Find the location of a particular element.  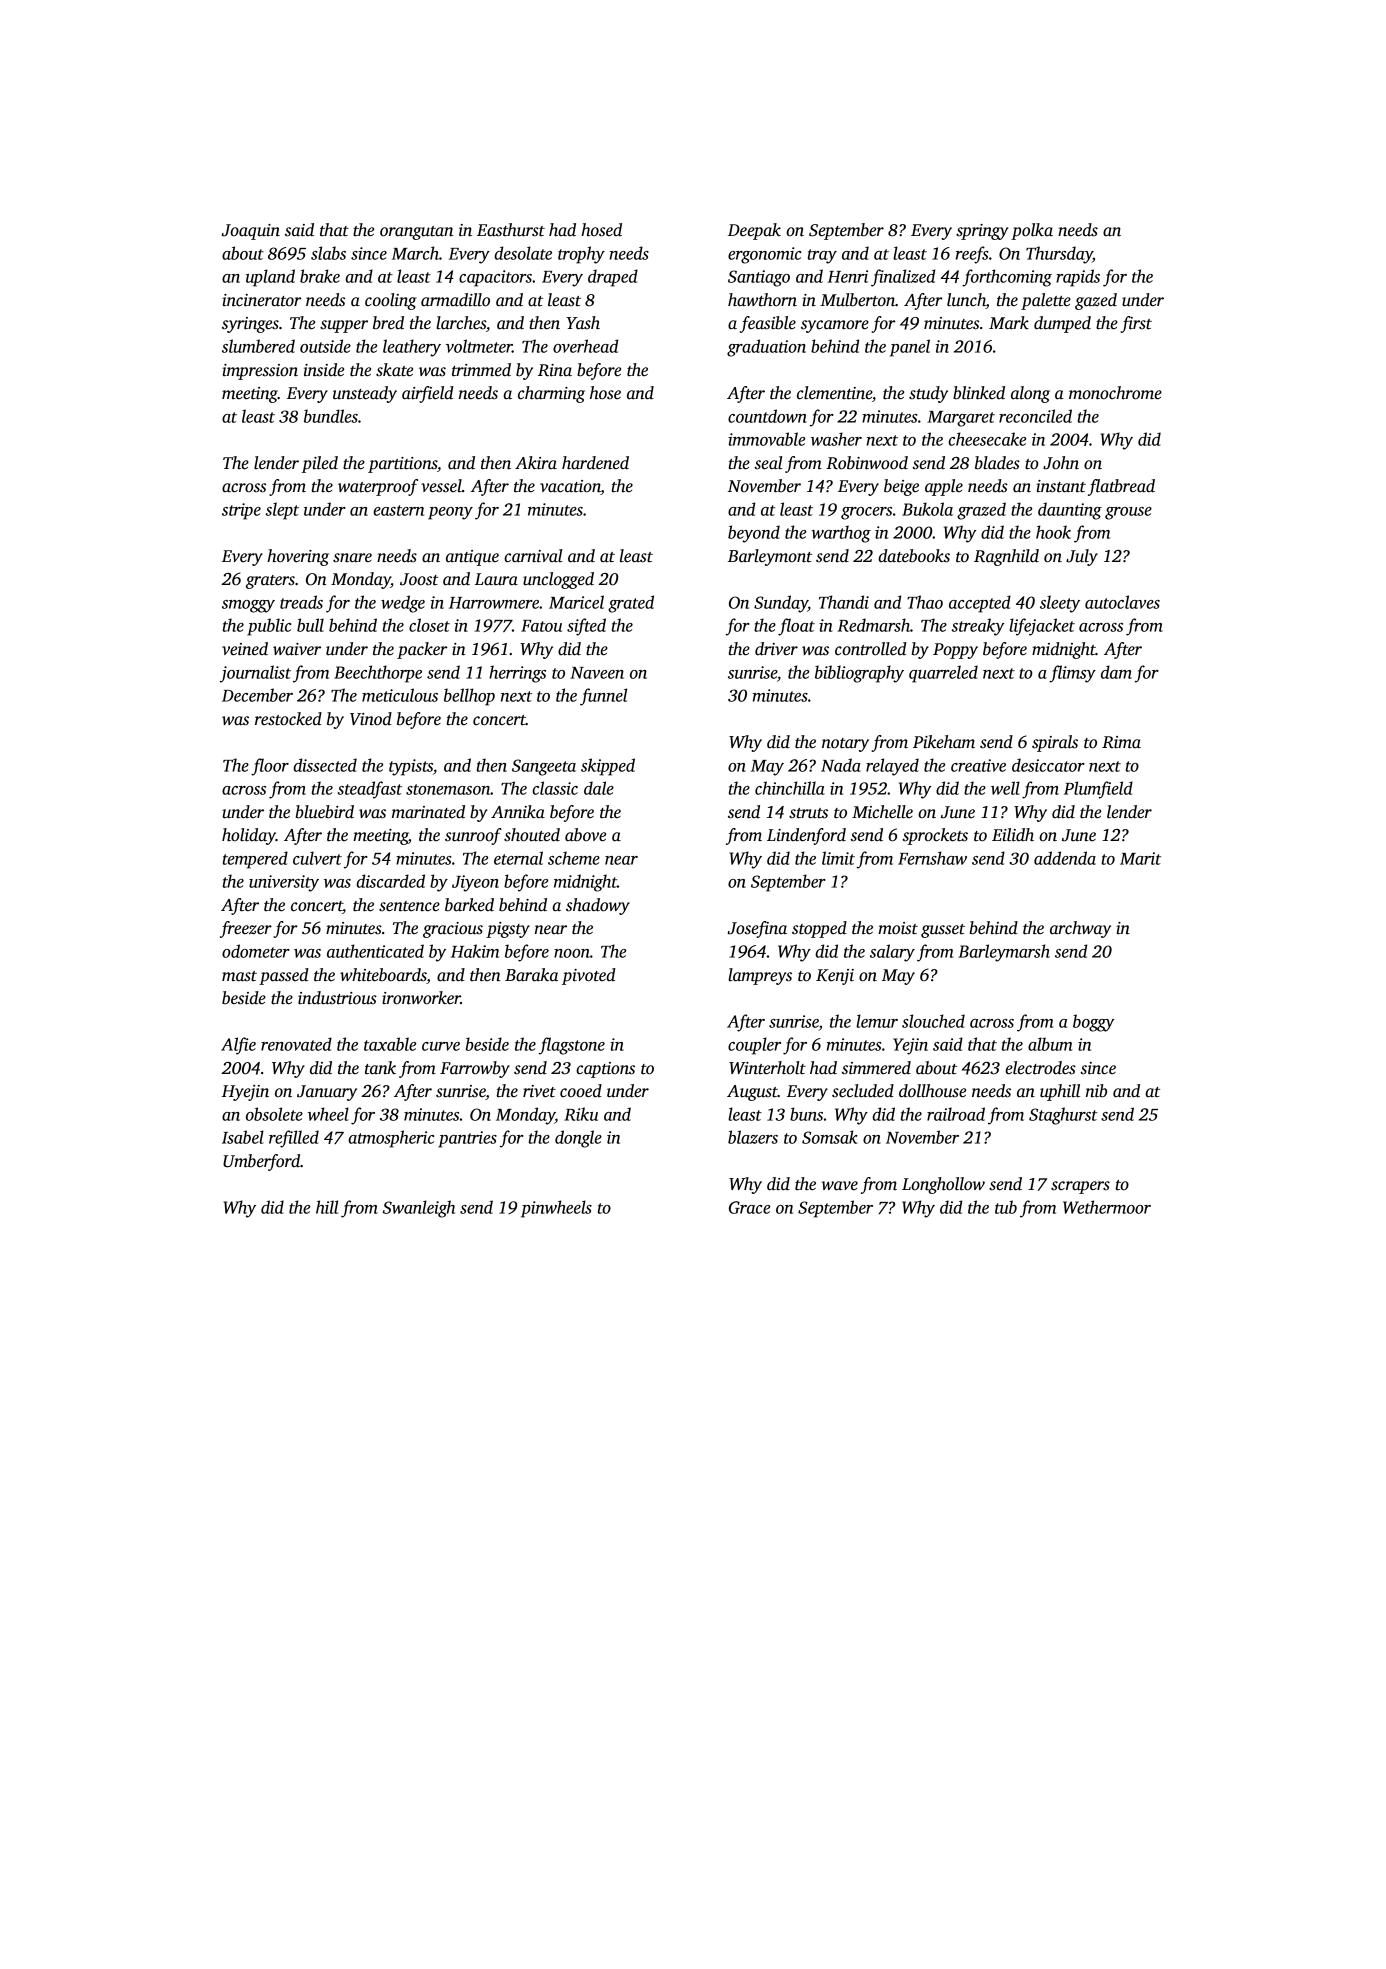

Deepak is located at coordinates (754, 231).
